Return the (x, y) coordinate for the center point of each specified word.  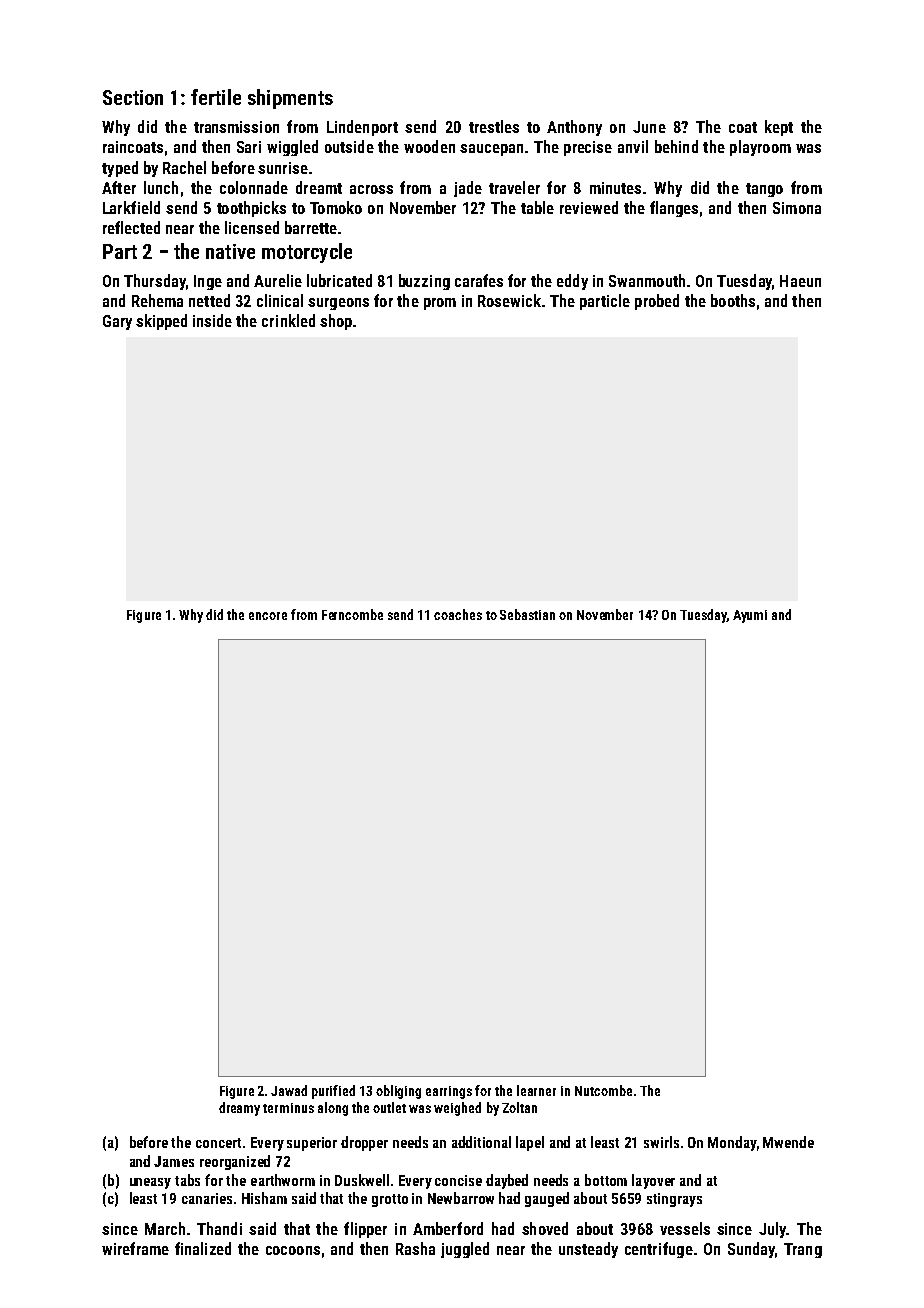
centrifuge (659, 1250)
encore (268, 616)
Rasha (415, 1248)
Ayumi (750, 616)
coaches (458, 614)
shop (336, 322)
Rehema (157, 300)
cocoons (293, 1250)
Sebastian (527, 614)
